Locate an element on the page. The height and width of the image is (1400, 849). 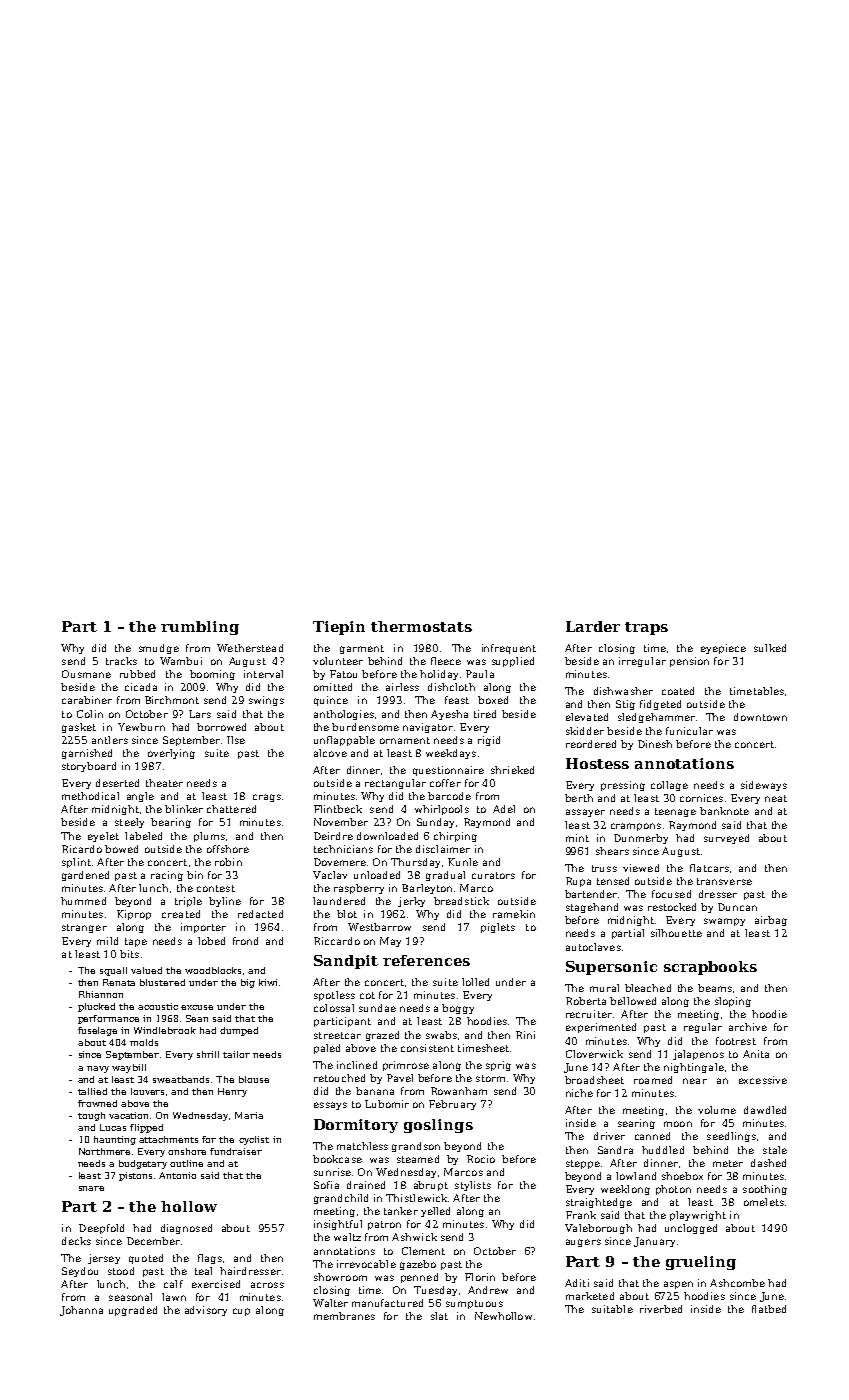
Deepfold is located at coordinates (101, 1229).
